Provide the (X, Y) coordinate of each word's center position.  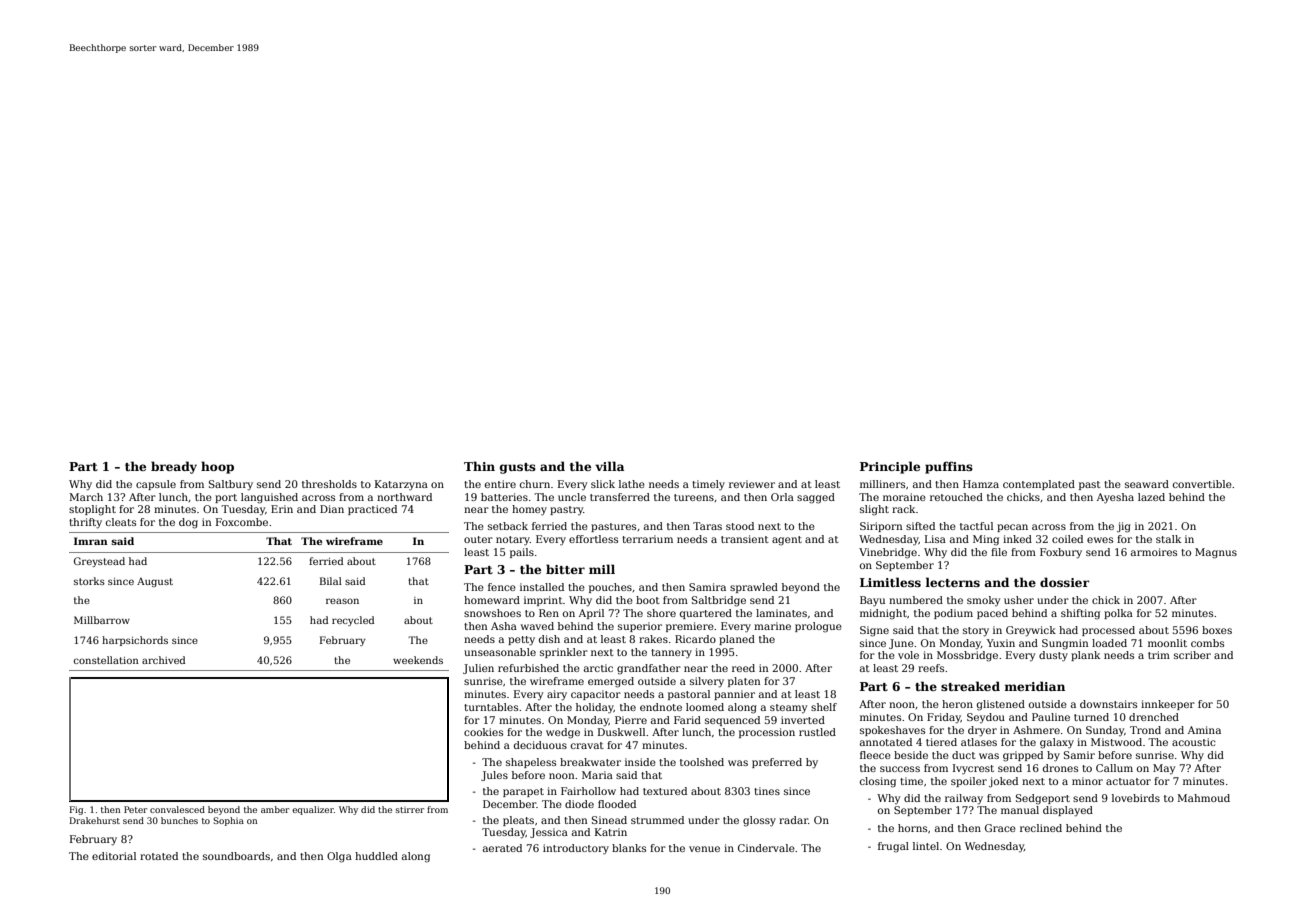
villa (609, 466)
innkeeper (1168, 705)
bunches (179, 820)
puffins (949, 467)
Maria (597, 775)
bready (174, 467)
